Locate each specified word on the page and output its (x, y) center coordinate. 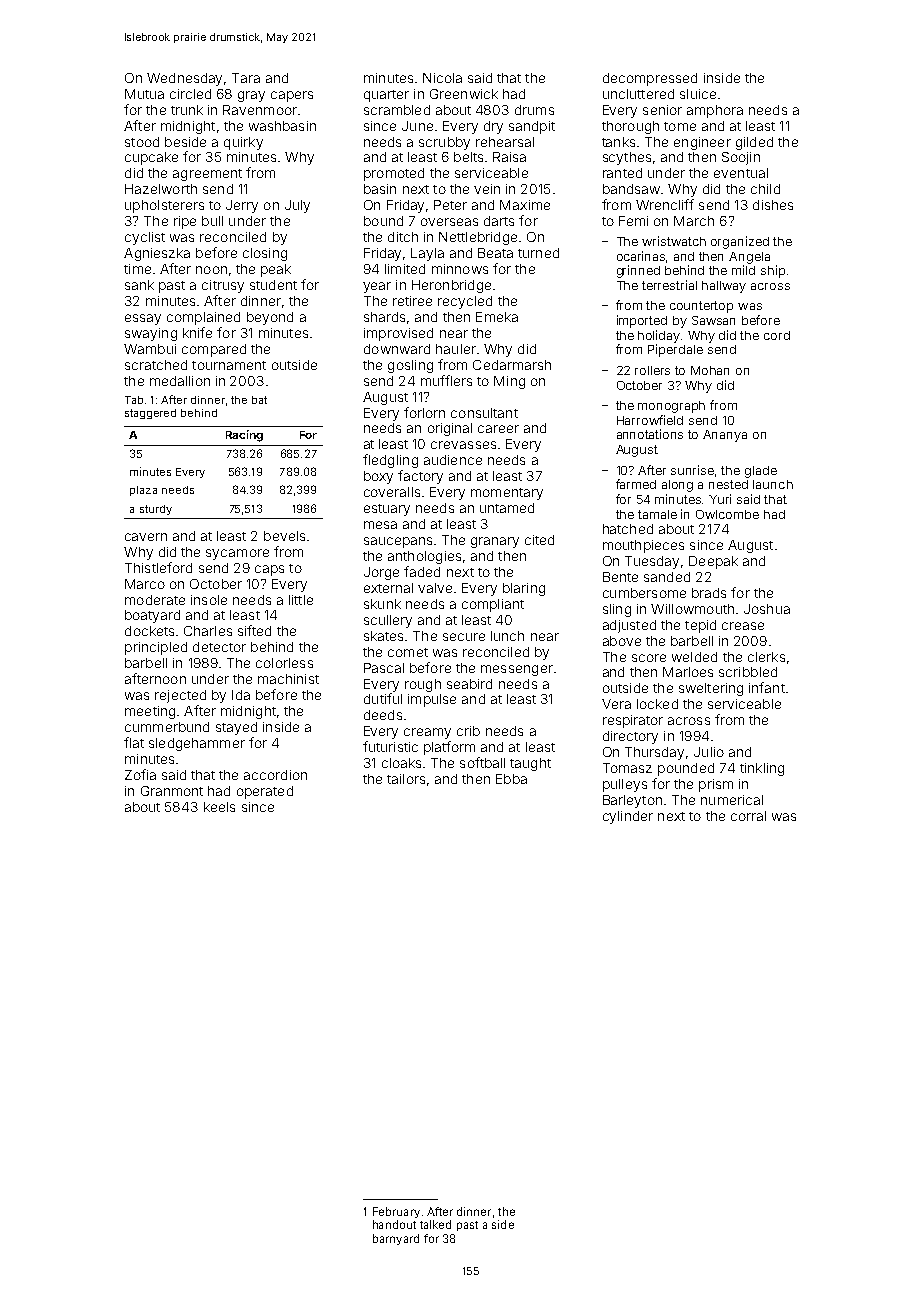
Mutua (144, 94)
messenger (517, 670)
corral (748, 816)
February (396, 1212)
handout (394, 1224)
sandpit (532, 127)
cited (539, 540)
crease (743, 626)
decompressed (650, 79)
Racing (244, 436)
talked (435, 1224)
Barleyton (632, 801)
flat (134, 742)
